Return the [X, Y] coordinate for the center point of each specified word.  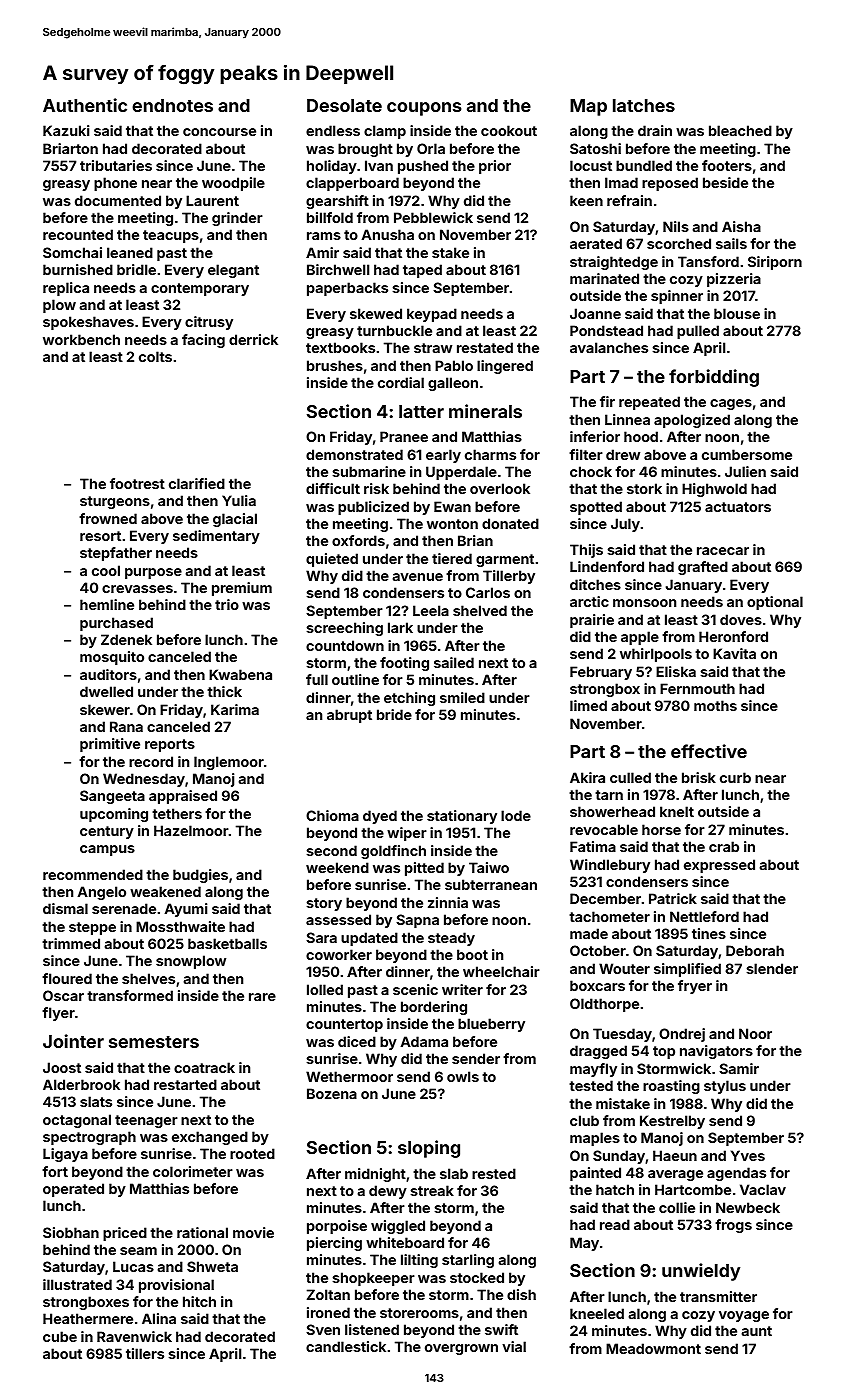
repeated [649, 403]
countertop [344, 1025]
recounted [78, 234]
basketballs [227, 943]
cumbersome [747, 454]
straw [433, 348]
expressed [719, 866]
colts [155, 356]
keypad [432, 315]
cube [60, 1336]
